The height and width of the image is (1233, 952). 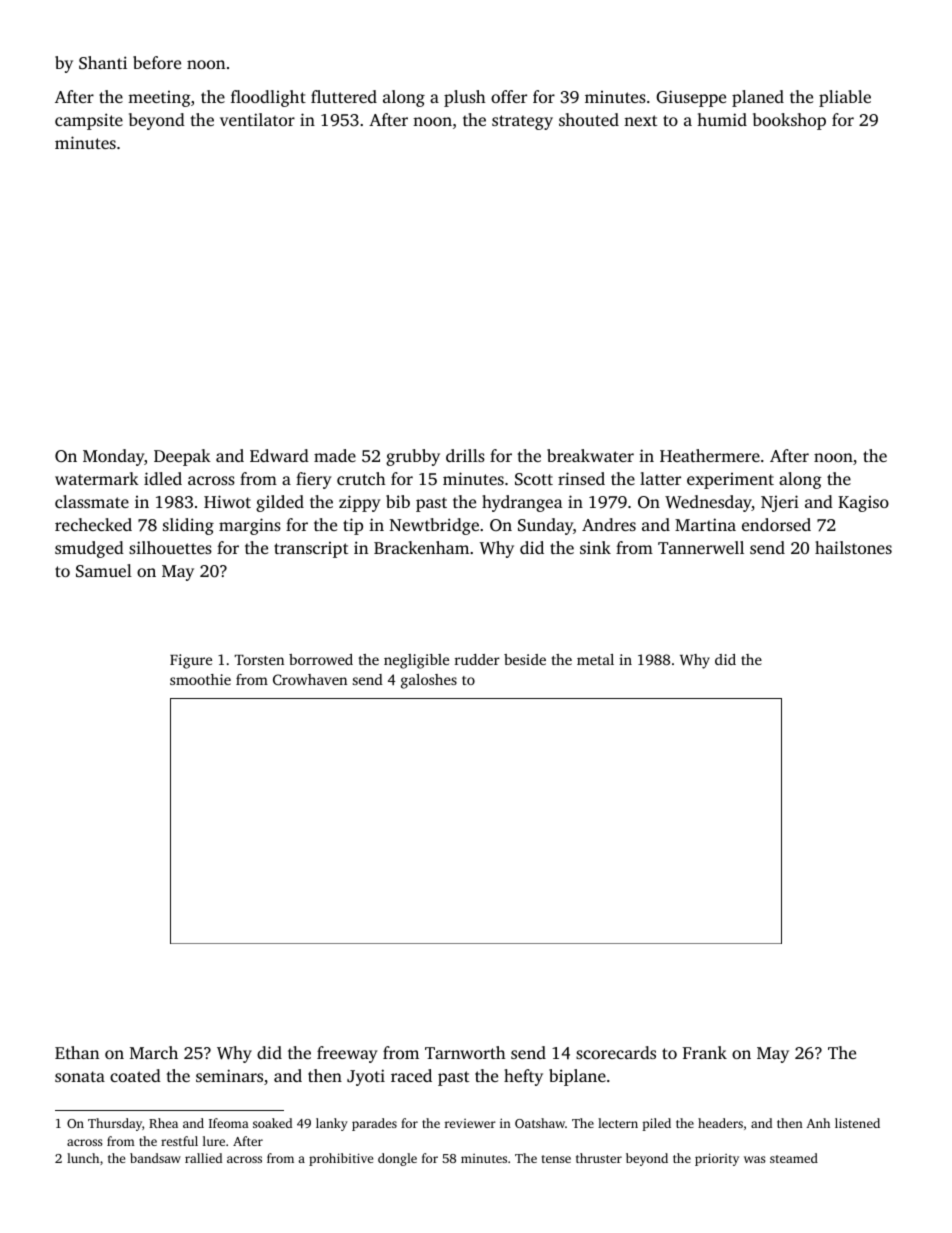 I want to click on rechecked, so click(x=93, y=524).
